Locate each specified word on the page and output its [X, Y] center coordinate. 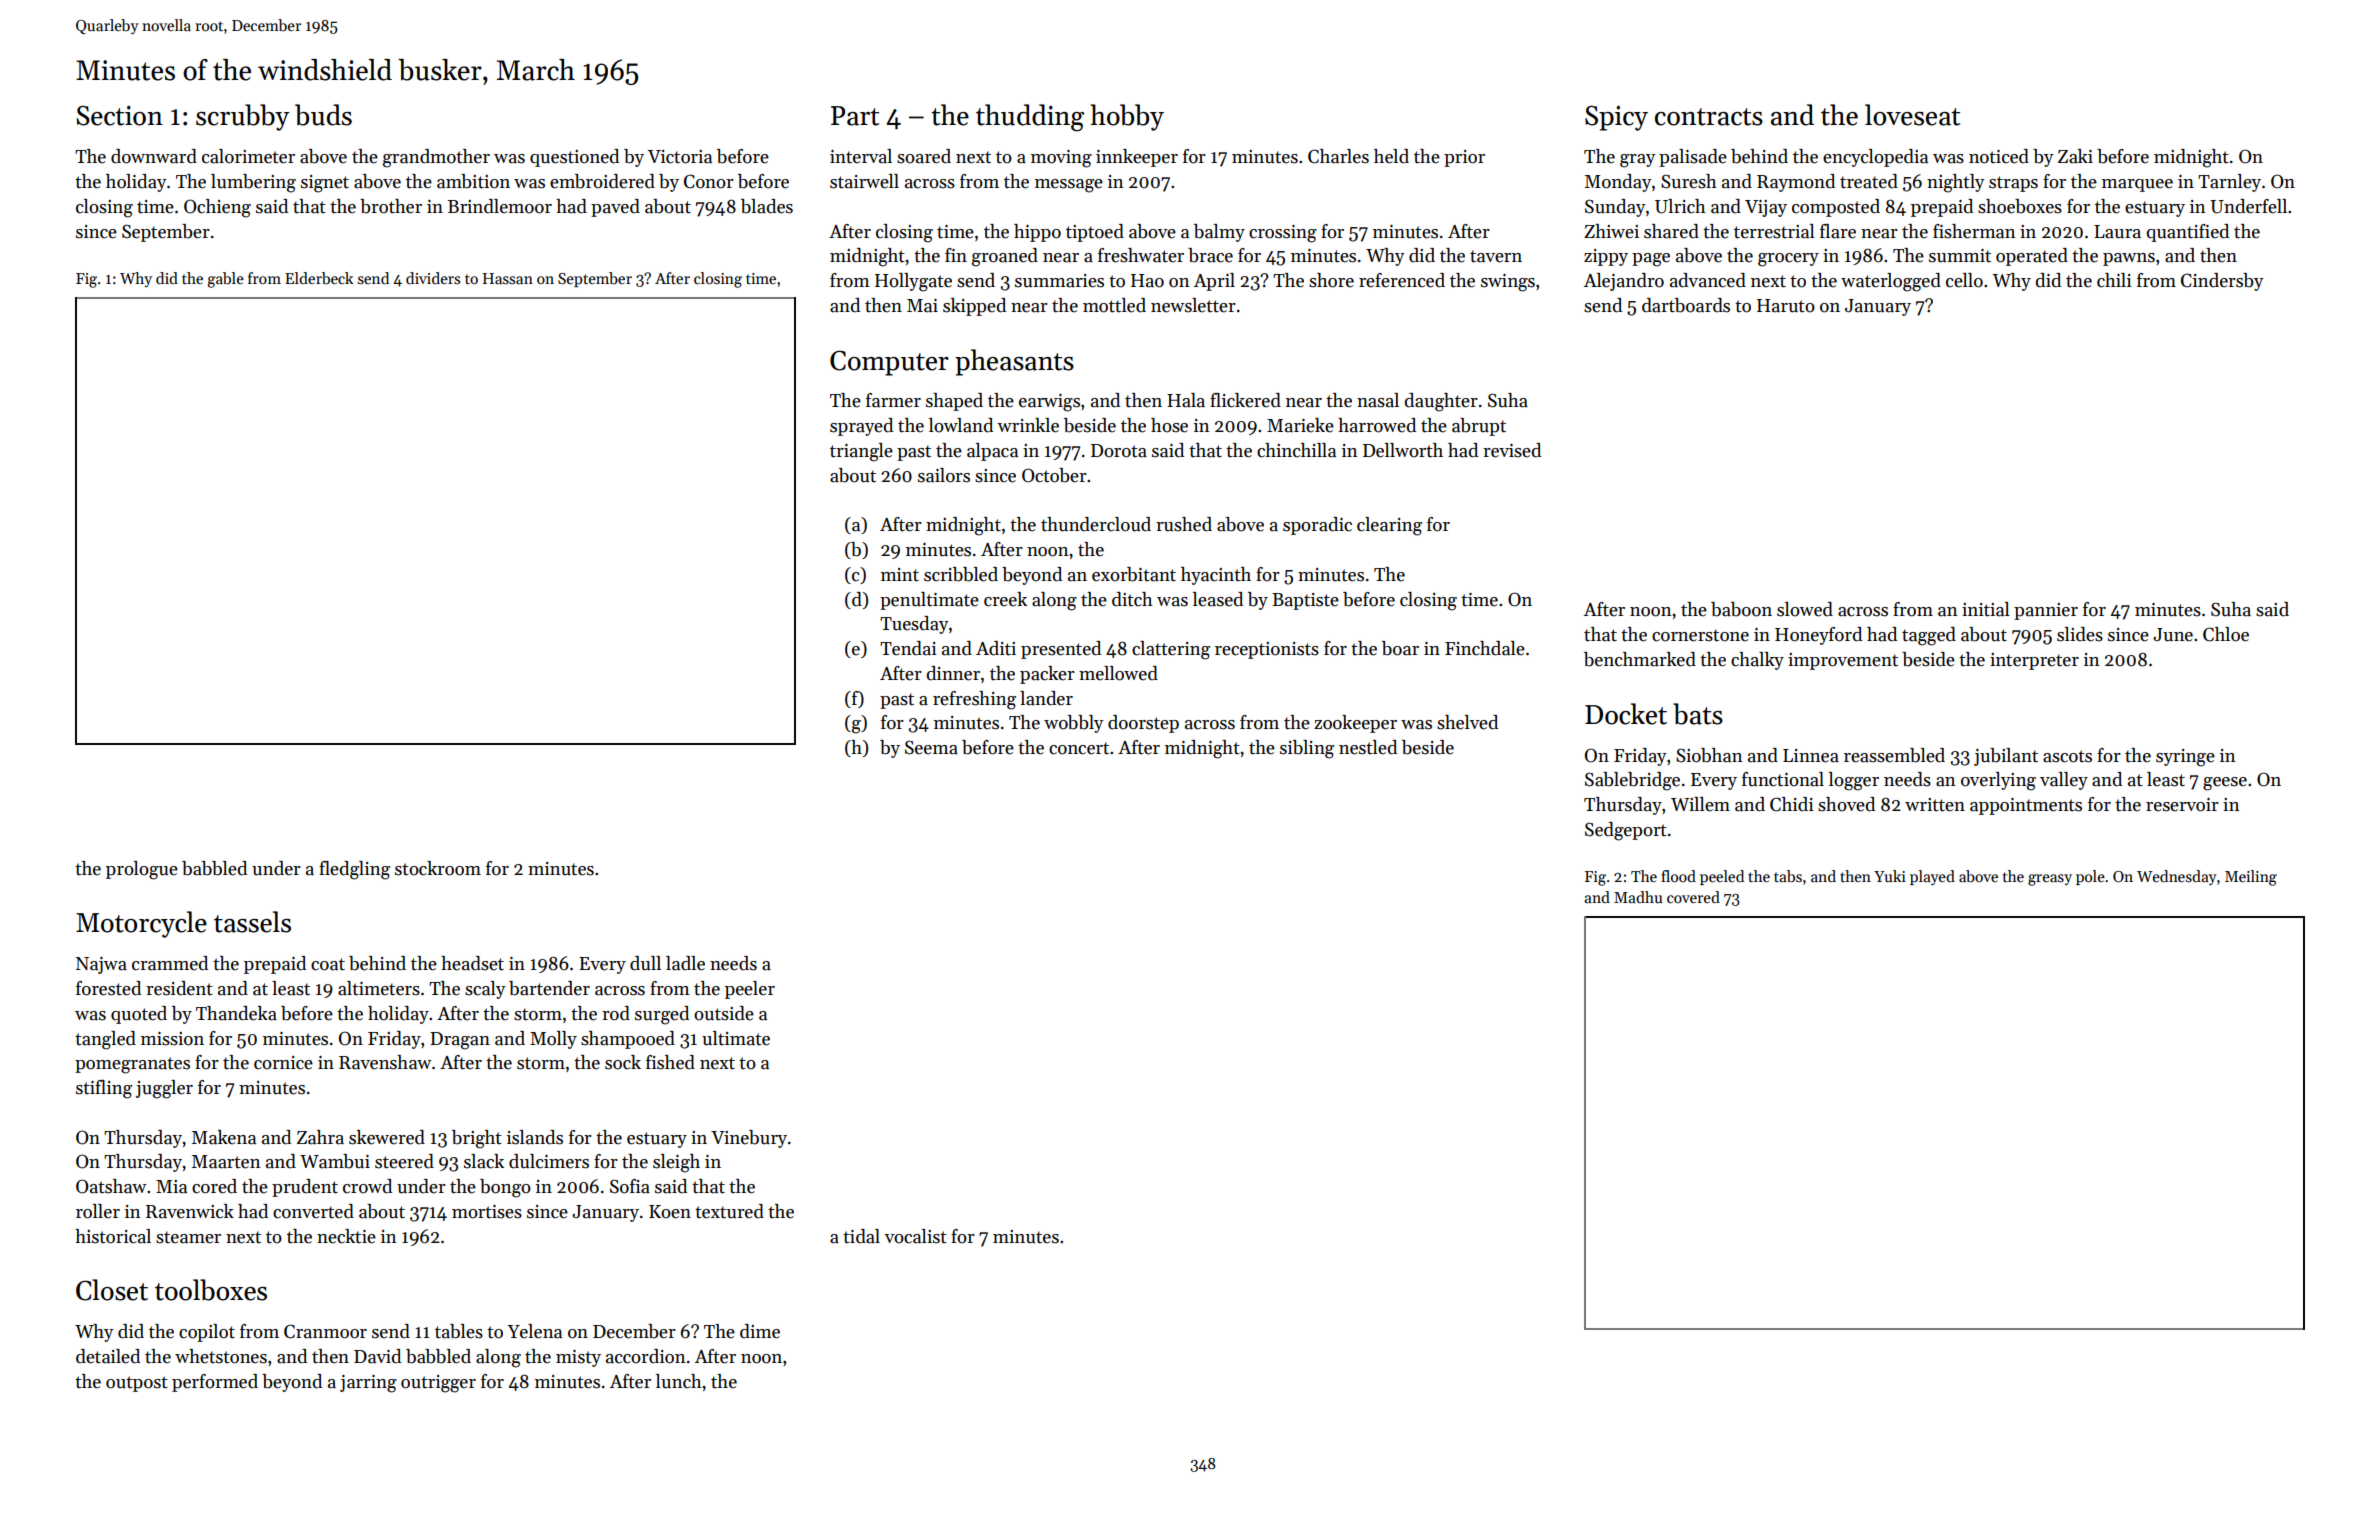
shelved [1467, 722]
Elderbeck [319, 278]
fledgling [354, 870]
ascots [2067, 756]
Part [855, 116]
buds [323, 115]
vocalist [916, 1236]
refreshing [974, 700]
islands [535, 1137]
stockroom [438, 868]
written [1935, 805]
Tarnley [2229, 183]
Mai [922, 306]
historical [113, 1236]
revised [1512, 450]
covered [1693, 897]
